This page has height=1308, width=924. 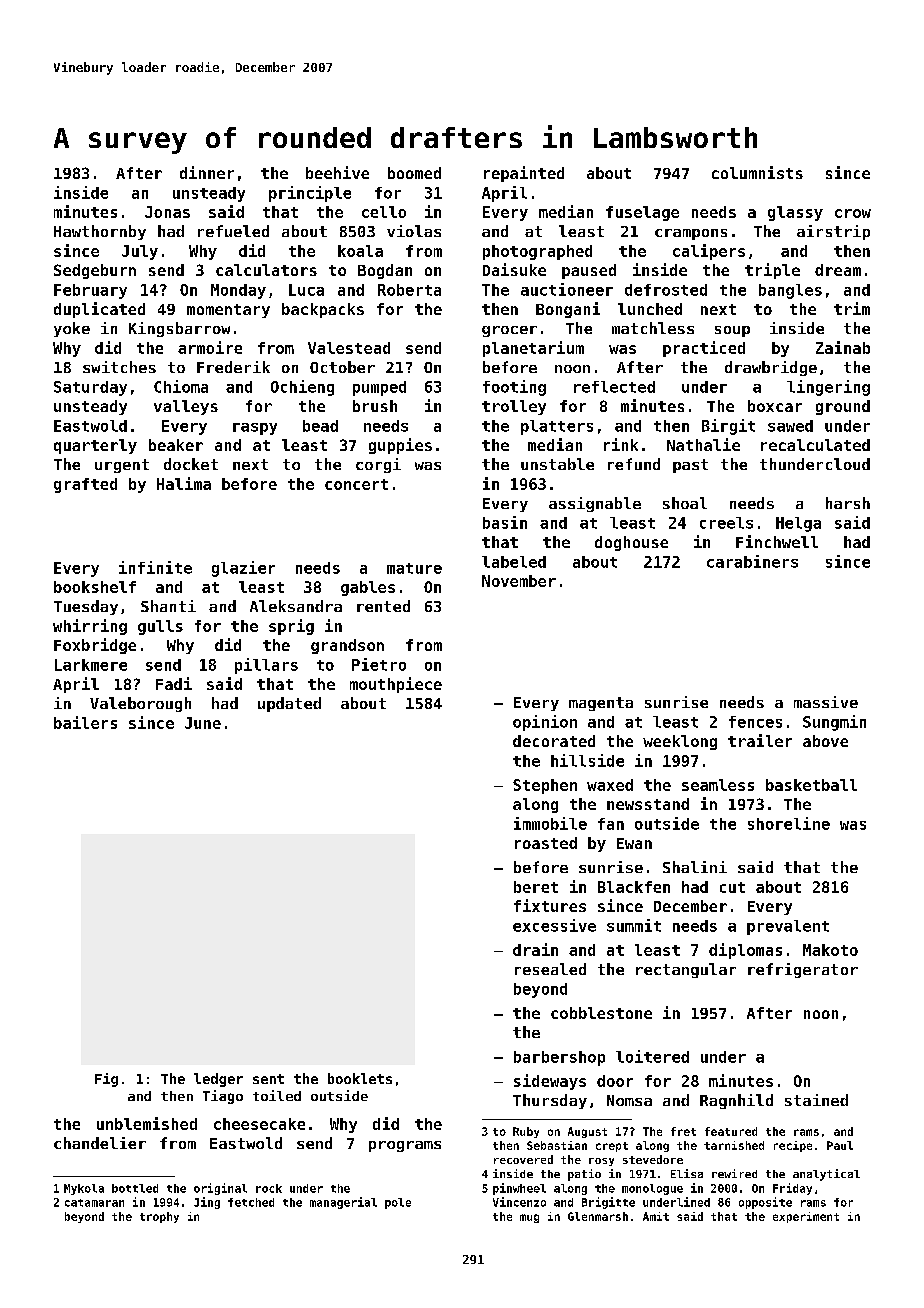 What do you see at coordinates (184, 483) in the page?
I see `Halima` at bounding box center [184, 483].
